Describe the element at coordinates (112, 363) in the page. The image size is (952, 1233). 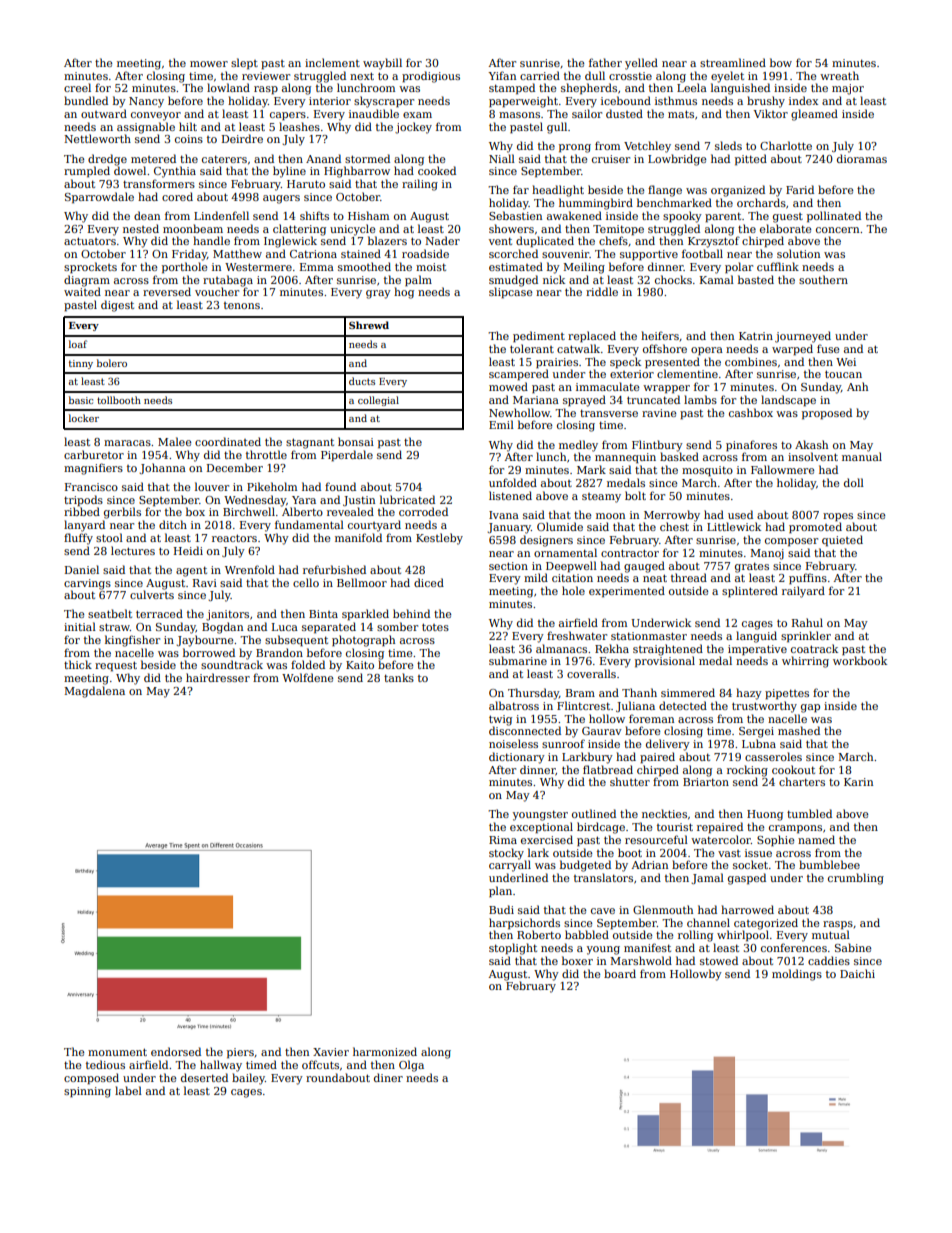
I see `bolero` at that location.
